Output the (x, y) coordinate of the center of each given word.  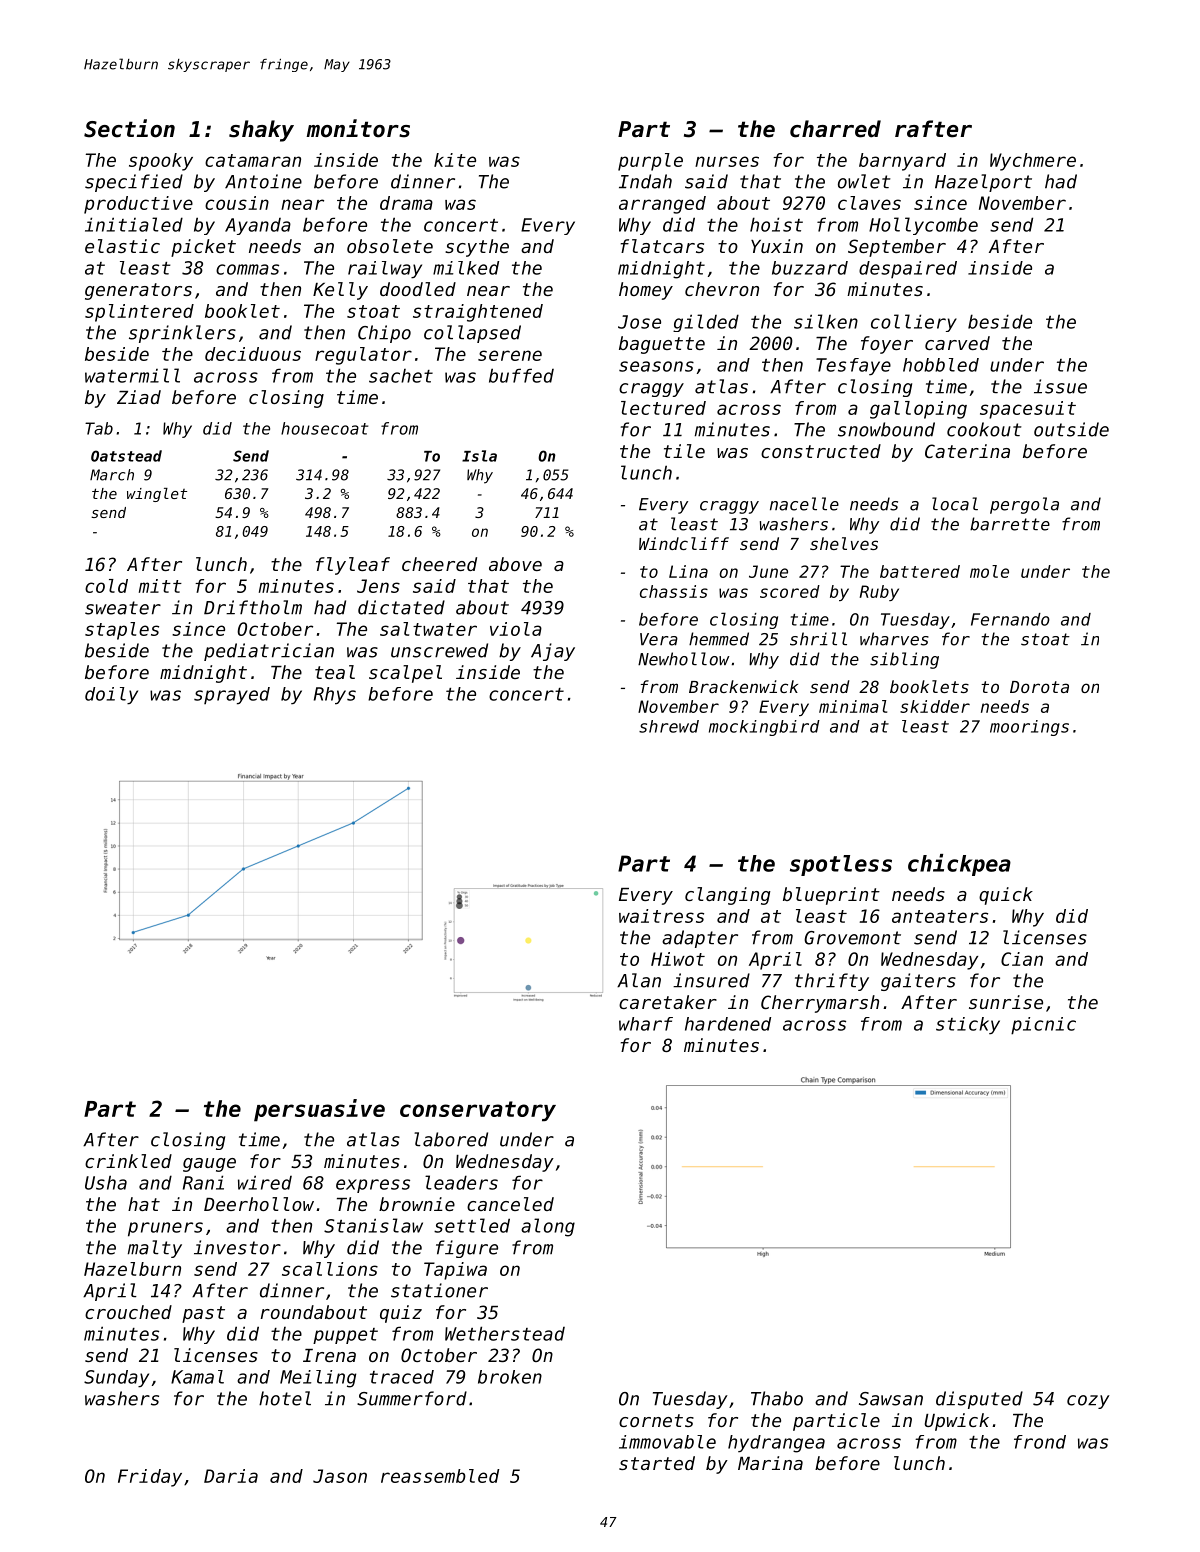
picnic (1043, 1026)
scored (790, 591)
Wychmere (1033, 162)
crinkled (128, 1161)
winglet (157, 495)
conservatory (478, 1111)
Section (129, 128)
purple (650, 162)
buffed (521, 375)
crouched (128, 1312)
